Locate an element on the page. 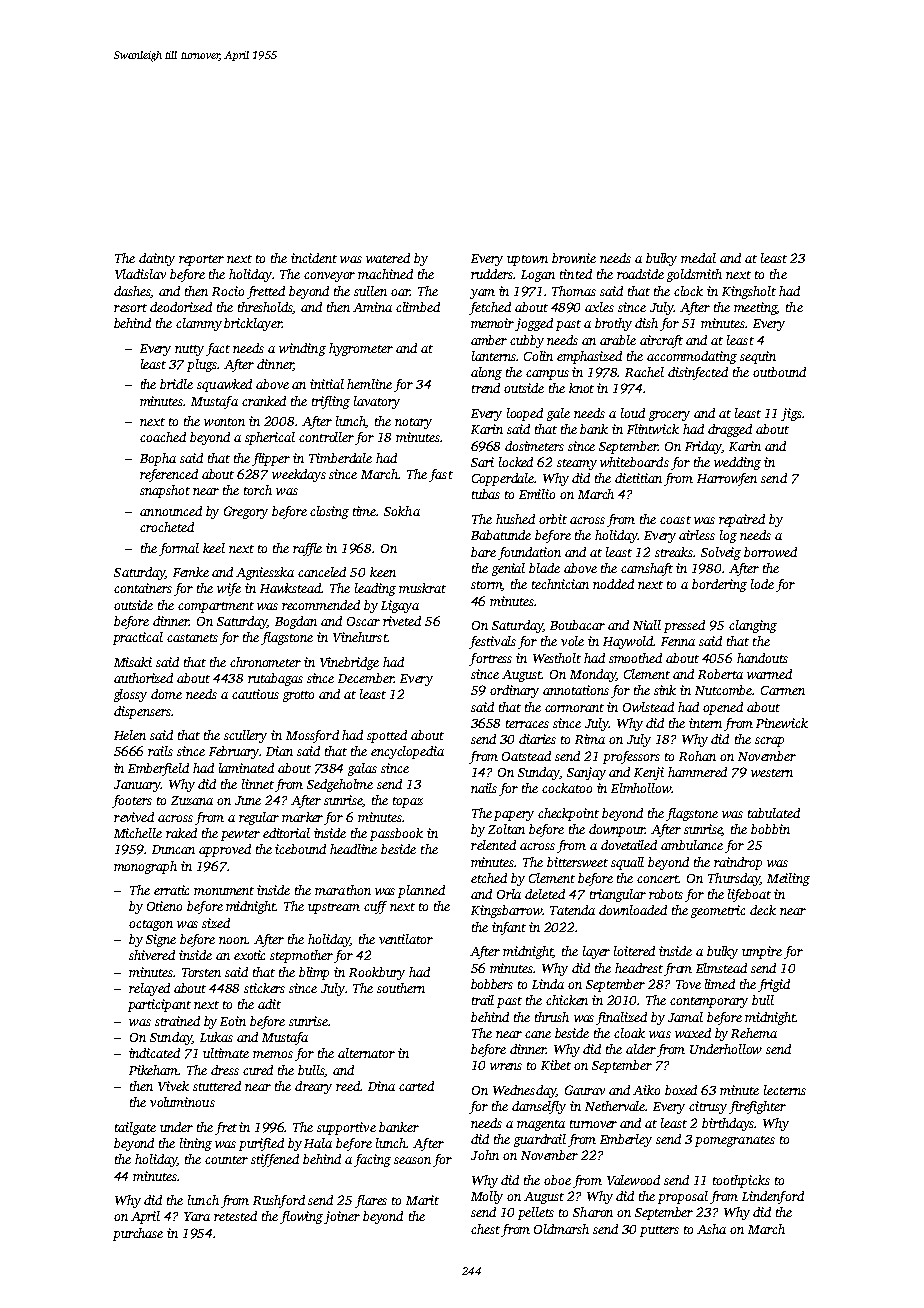  glossy is located at coordinates (130, 695).
